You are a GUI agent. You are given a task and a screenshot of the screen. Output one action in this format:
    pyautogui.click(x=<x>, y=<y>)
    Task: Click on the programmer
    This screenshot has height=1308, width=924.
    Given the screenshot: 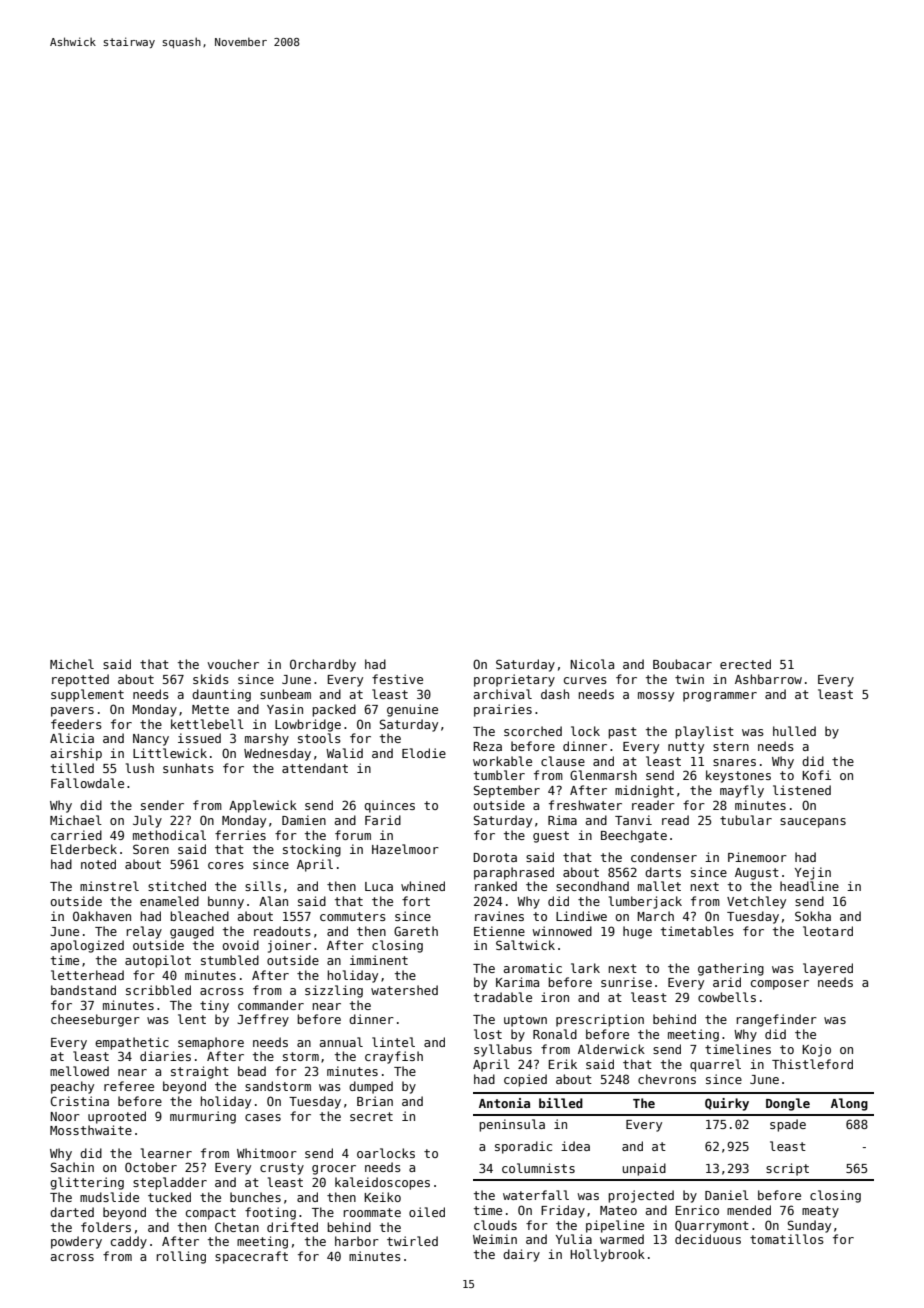 What is the action you would take?
    pyautogui.click(x=720, y=697)
